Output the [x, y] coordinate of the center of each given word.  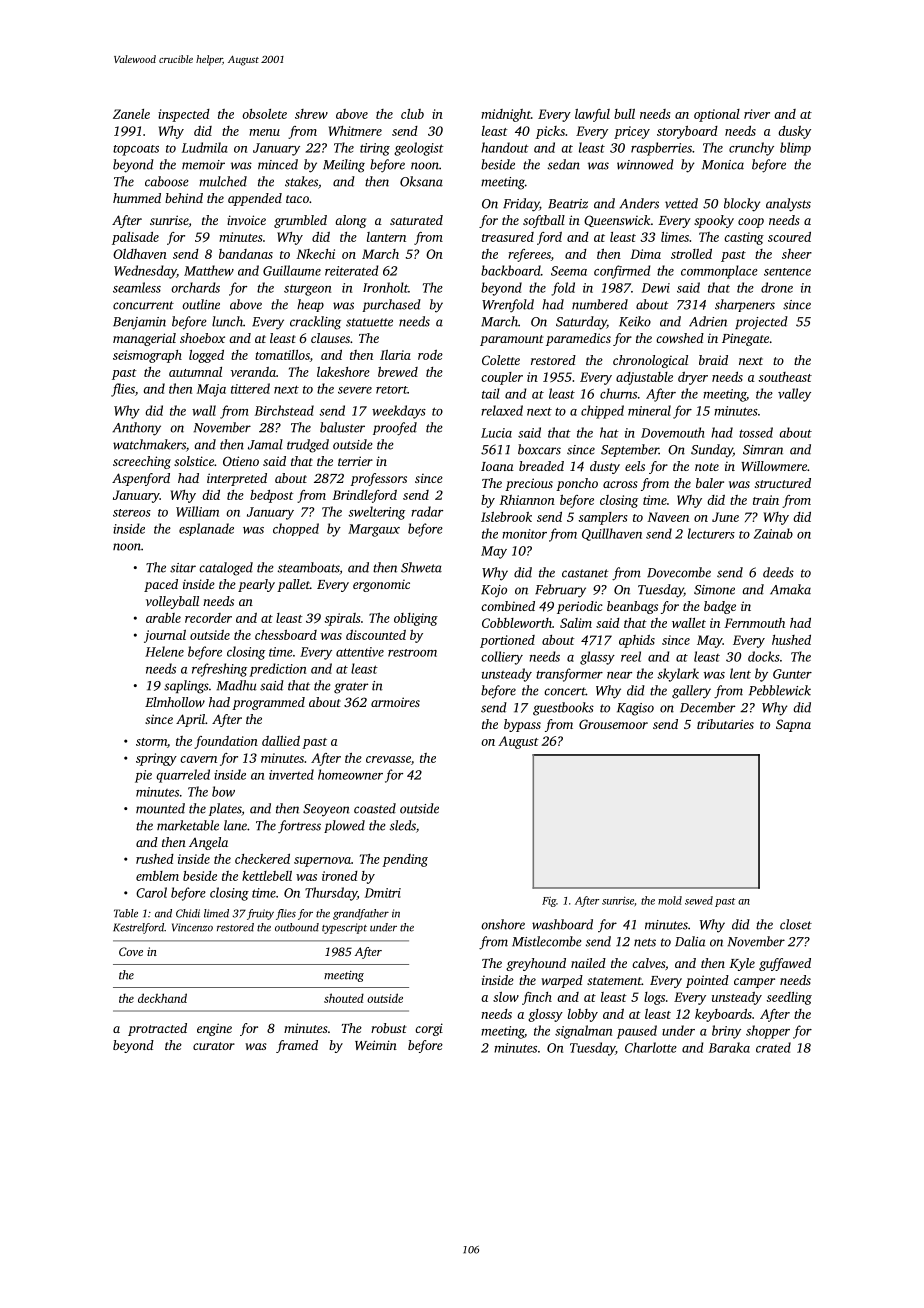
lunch [227, 321]
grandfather [361, 914]
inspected [184, 115]
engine [214, 1029]
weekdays [399, 412]
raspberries [661, 149]
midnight [506, 115]
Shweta [421, 567]
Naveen [668, 517]
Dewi [656, 288]
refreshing [219, 670]
